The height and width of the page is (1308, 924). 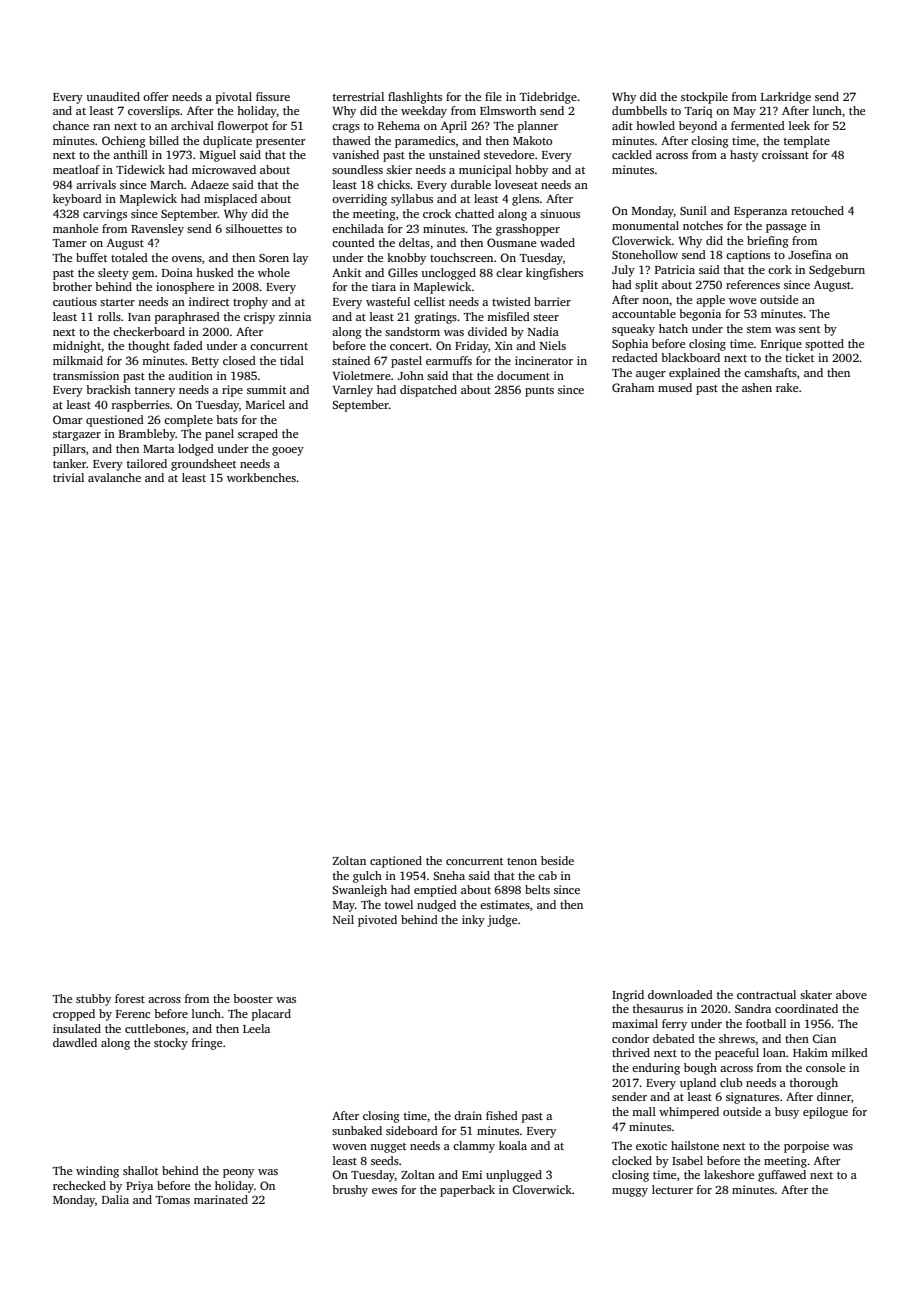 I want to click on hailstone, so click(x=695, y=1145).
